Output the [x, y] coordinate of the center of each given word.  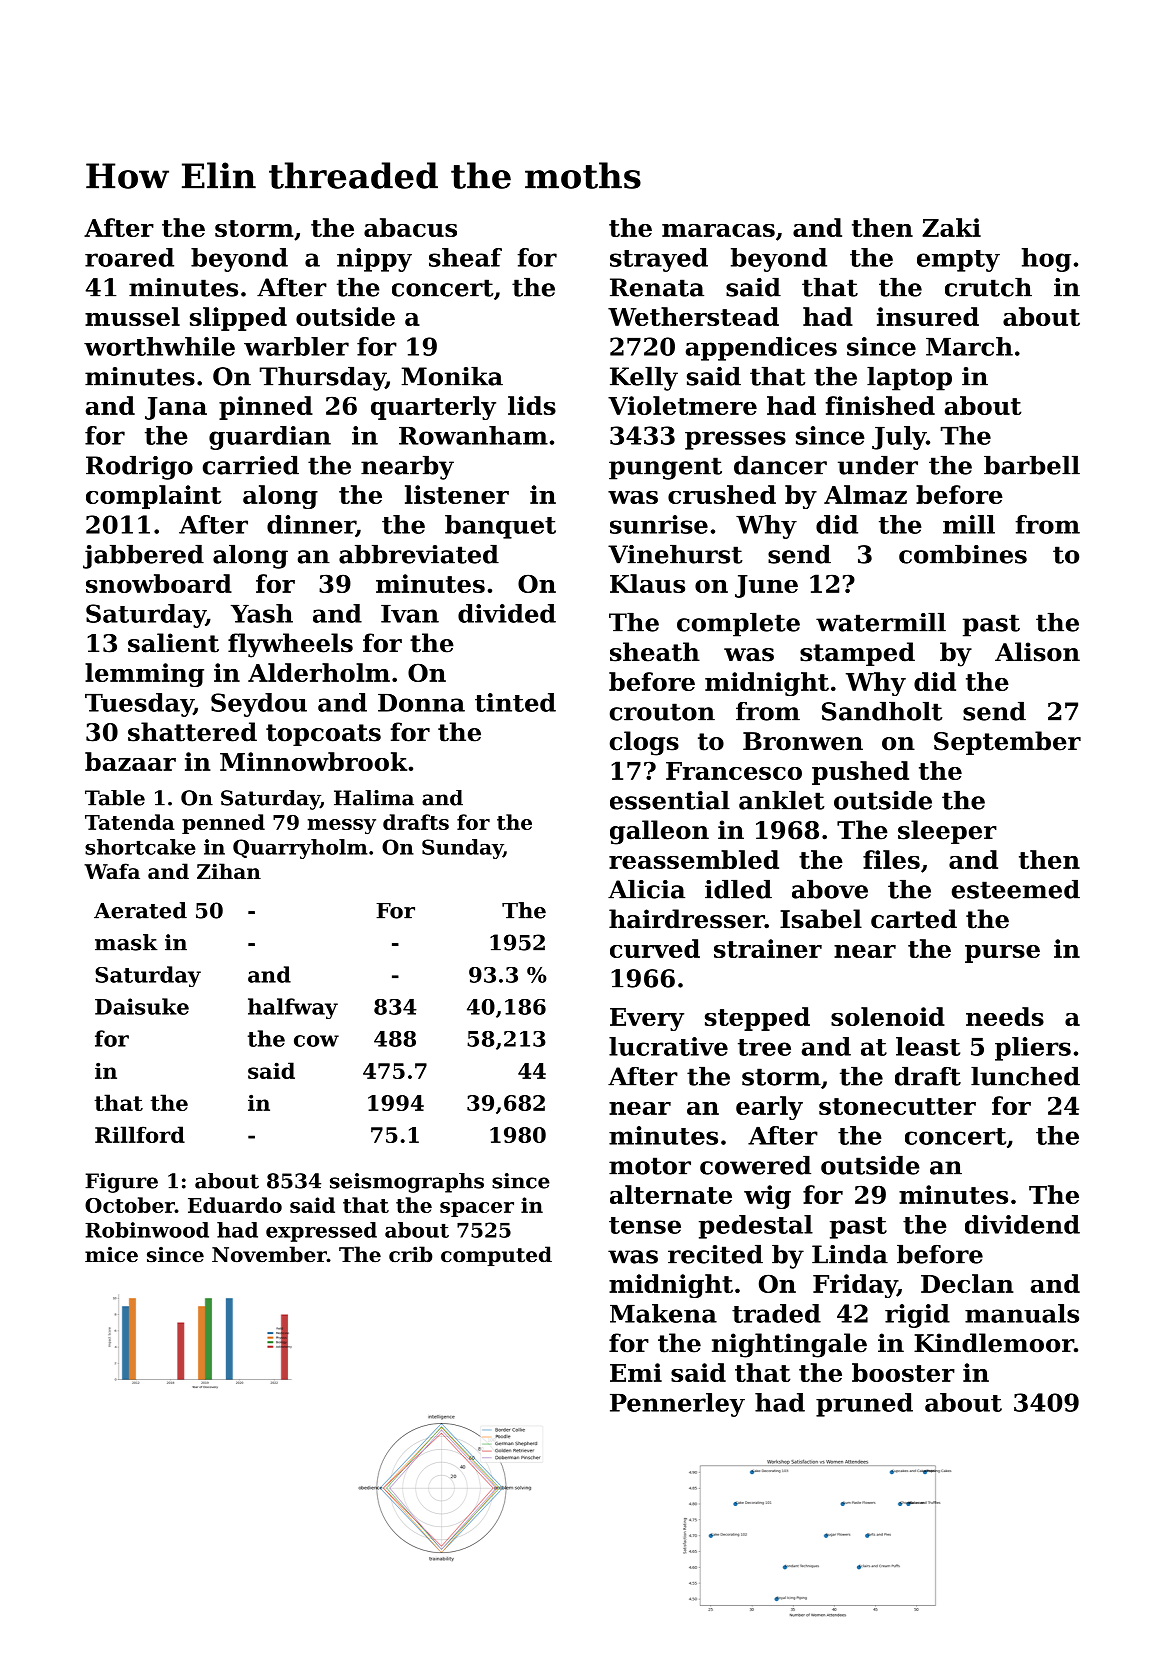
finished [880, 405]
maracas [718, 230]
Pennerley [677, 1405]
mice [111, 1255]
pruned [864, 1405]
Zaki [951, 227]
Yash [262, 613]
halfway [293, 1008]
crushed [722, 494]
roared [129, 257]
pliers [1033, 1049]
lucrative [668, 1046]
